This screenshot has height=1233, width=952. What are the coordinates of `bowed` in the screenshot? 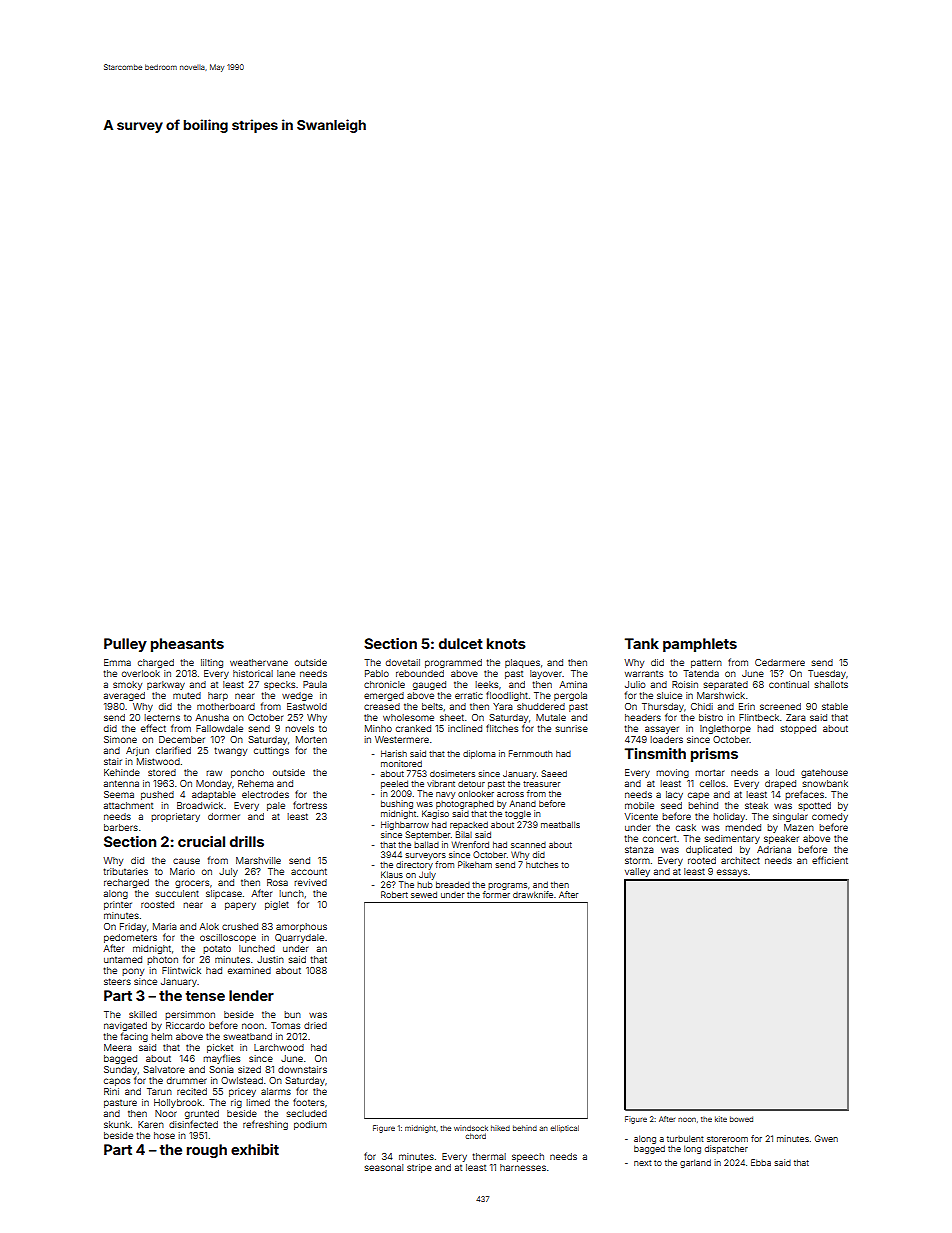 It's located at (741, 1119).
